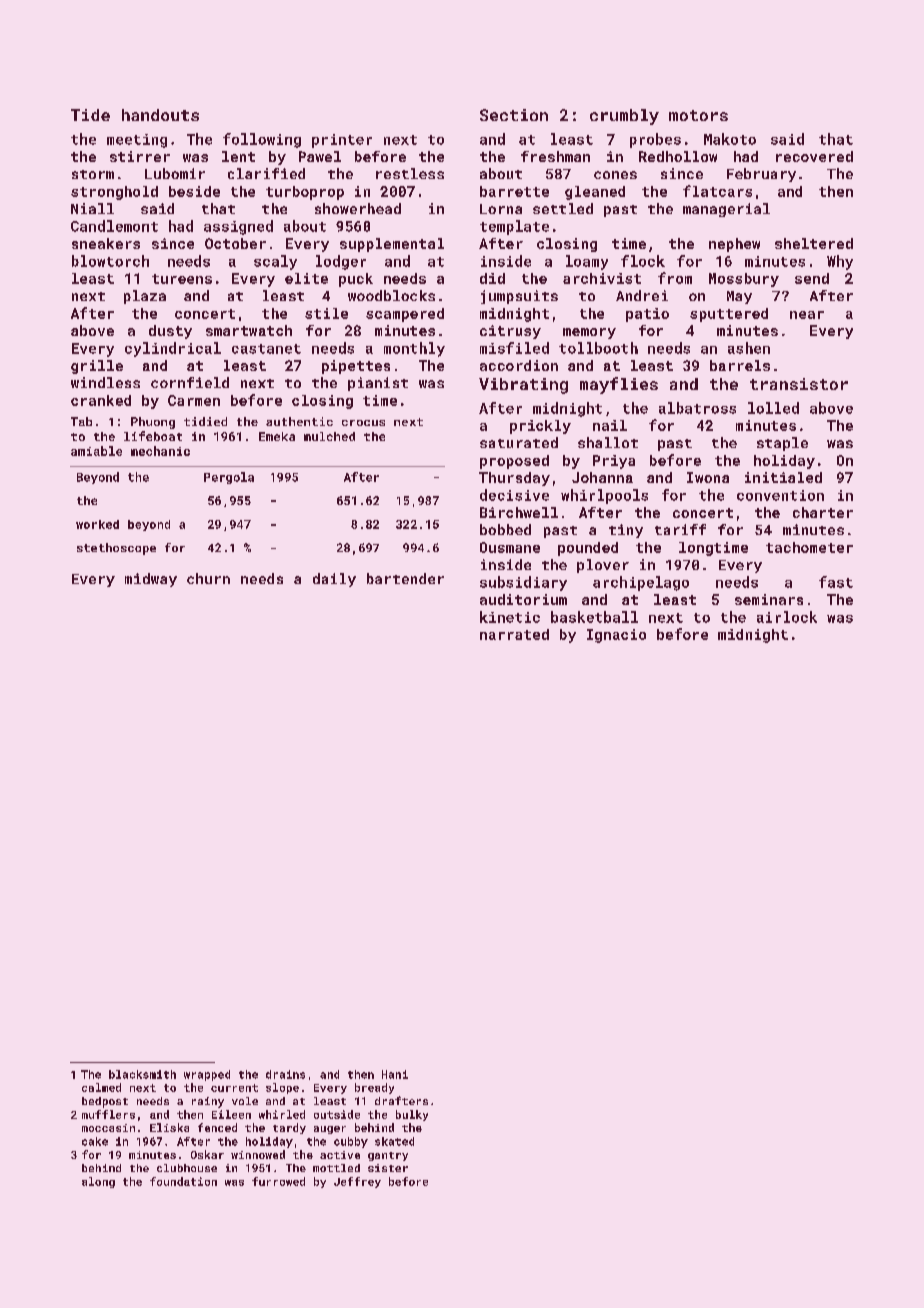  What do you see at coordinates (514, 634) in the screenshot?
I see `narrated` at bounding box center [514, 634].
